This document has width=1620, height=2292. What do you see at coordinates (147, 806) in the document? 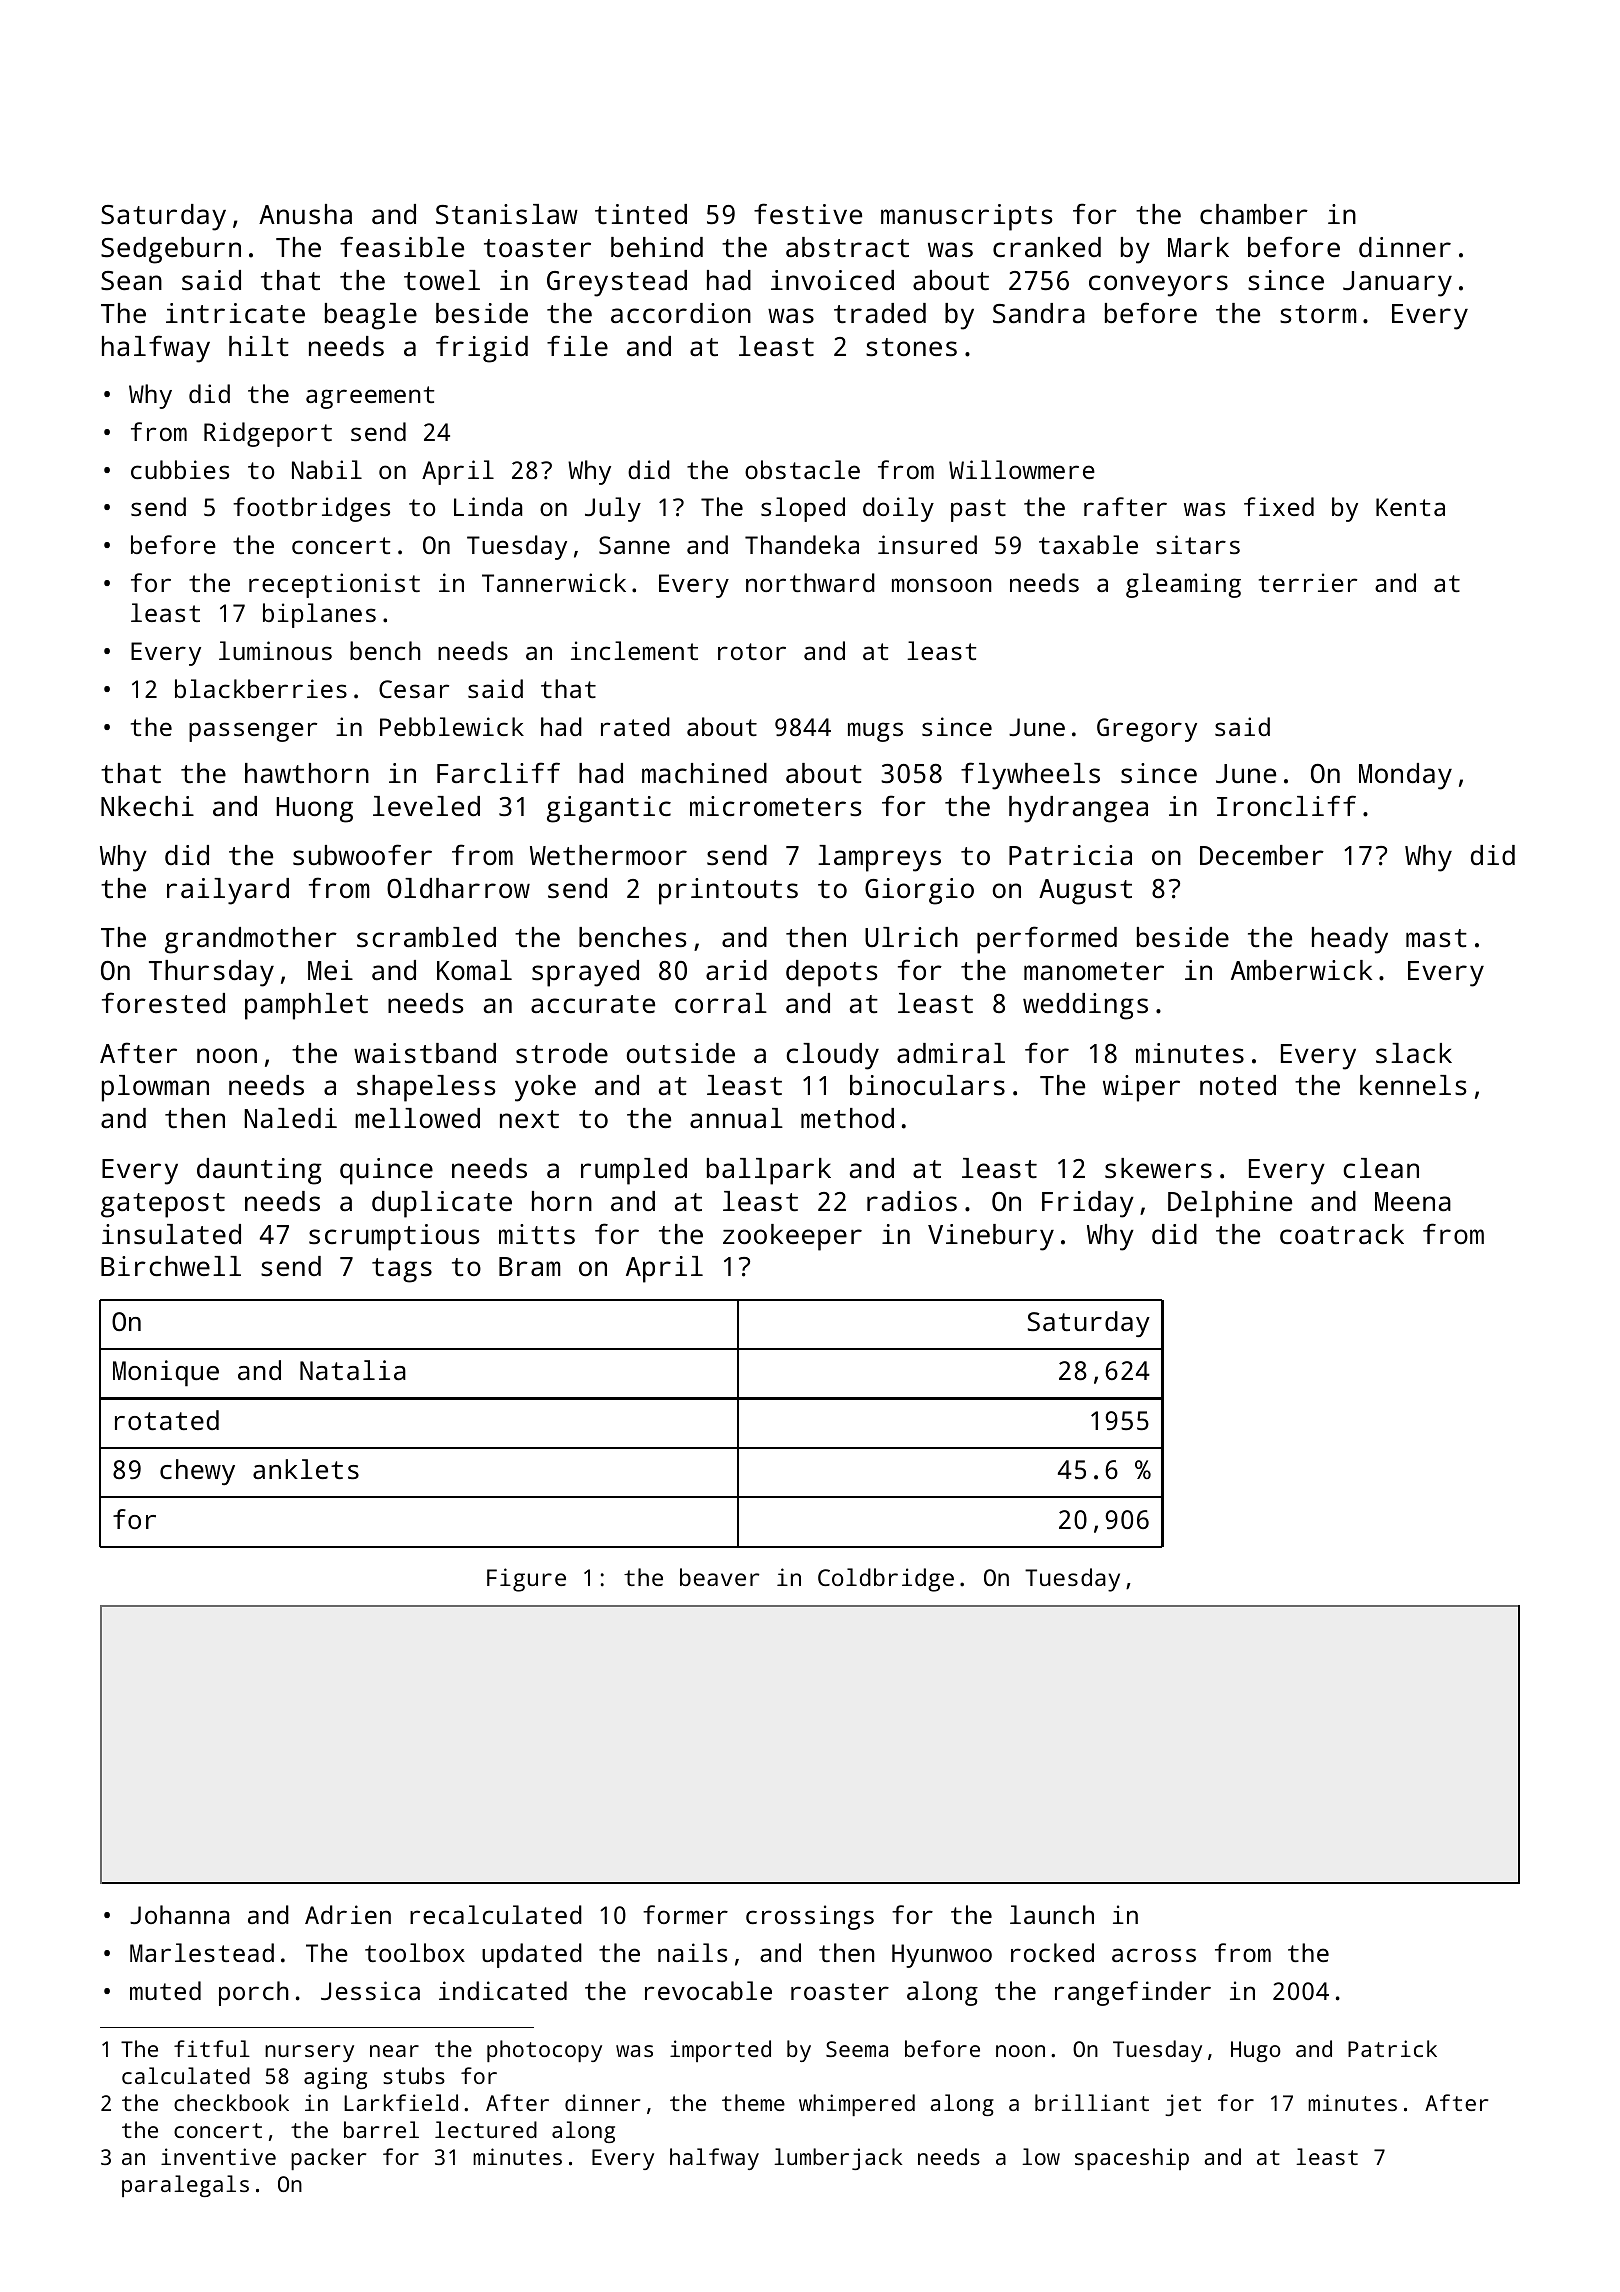
I see `Nkechi` at bounding box center [147, 806].
